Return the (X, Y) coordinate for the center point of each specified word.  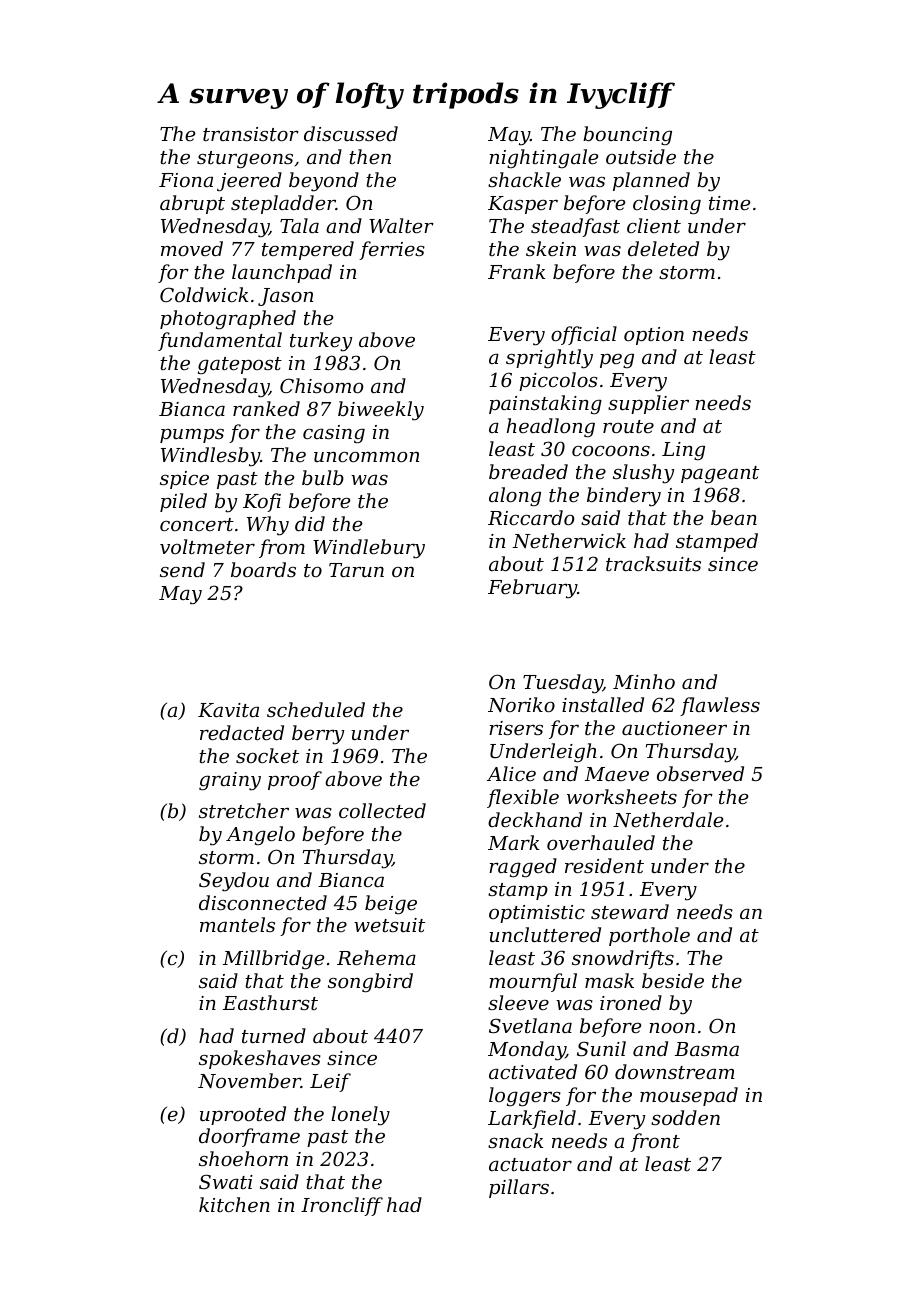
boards (263, 569)
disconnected (263, 902)
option (654, 336)
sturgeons (245, 160)
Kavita (228, 710)
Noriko (521, 705)
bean (734, 517)
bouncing (627, 135)
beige (391, 905)
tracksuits (653, 563)
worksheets (622, 796)
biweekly (381, 411)
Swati (226, 1181)
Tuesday (563, 684)
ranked (266, 408)
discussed (351, 133)
